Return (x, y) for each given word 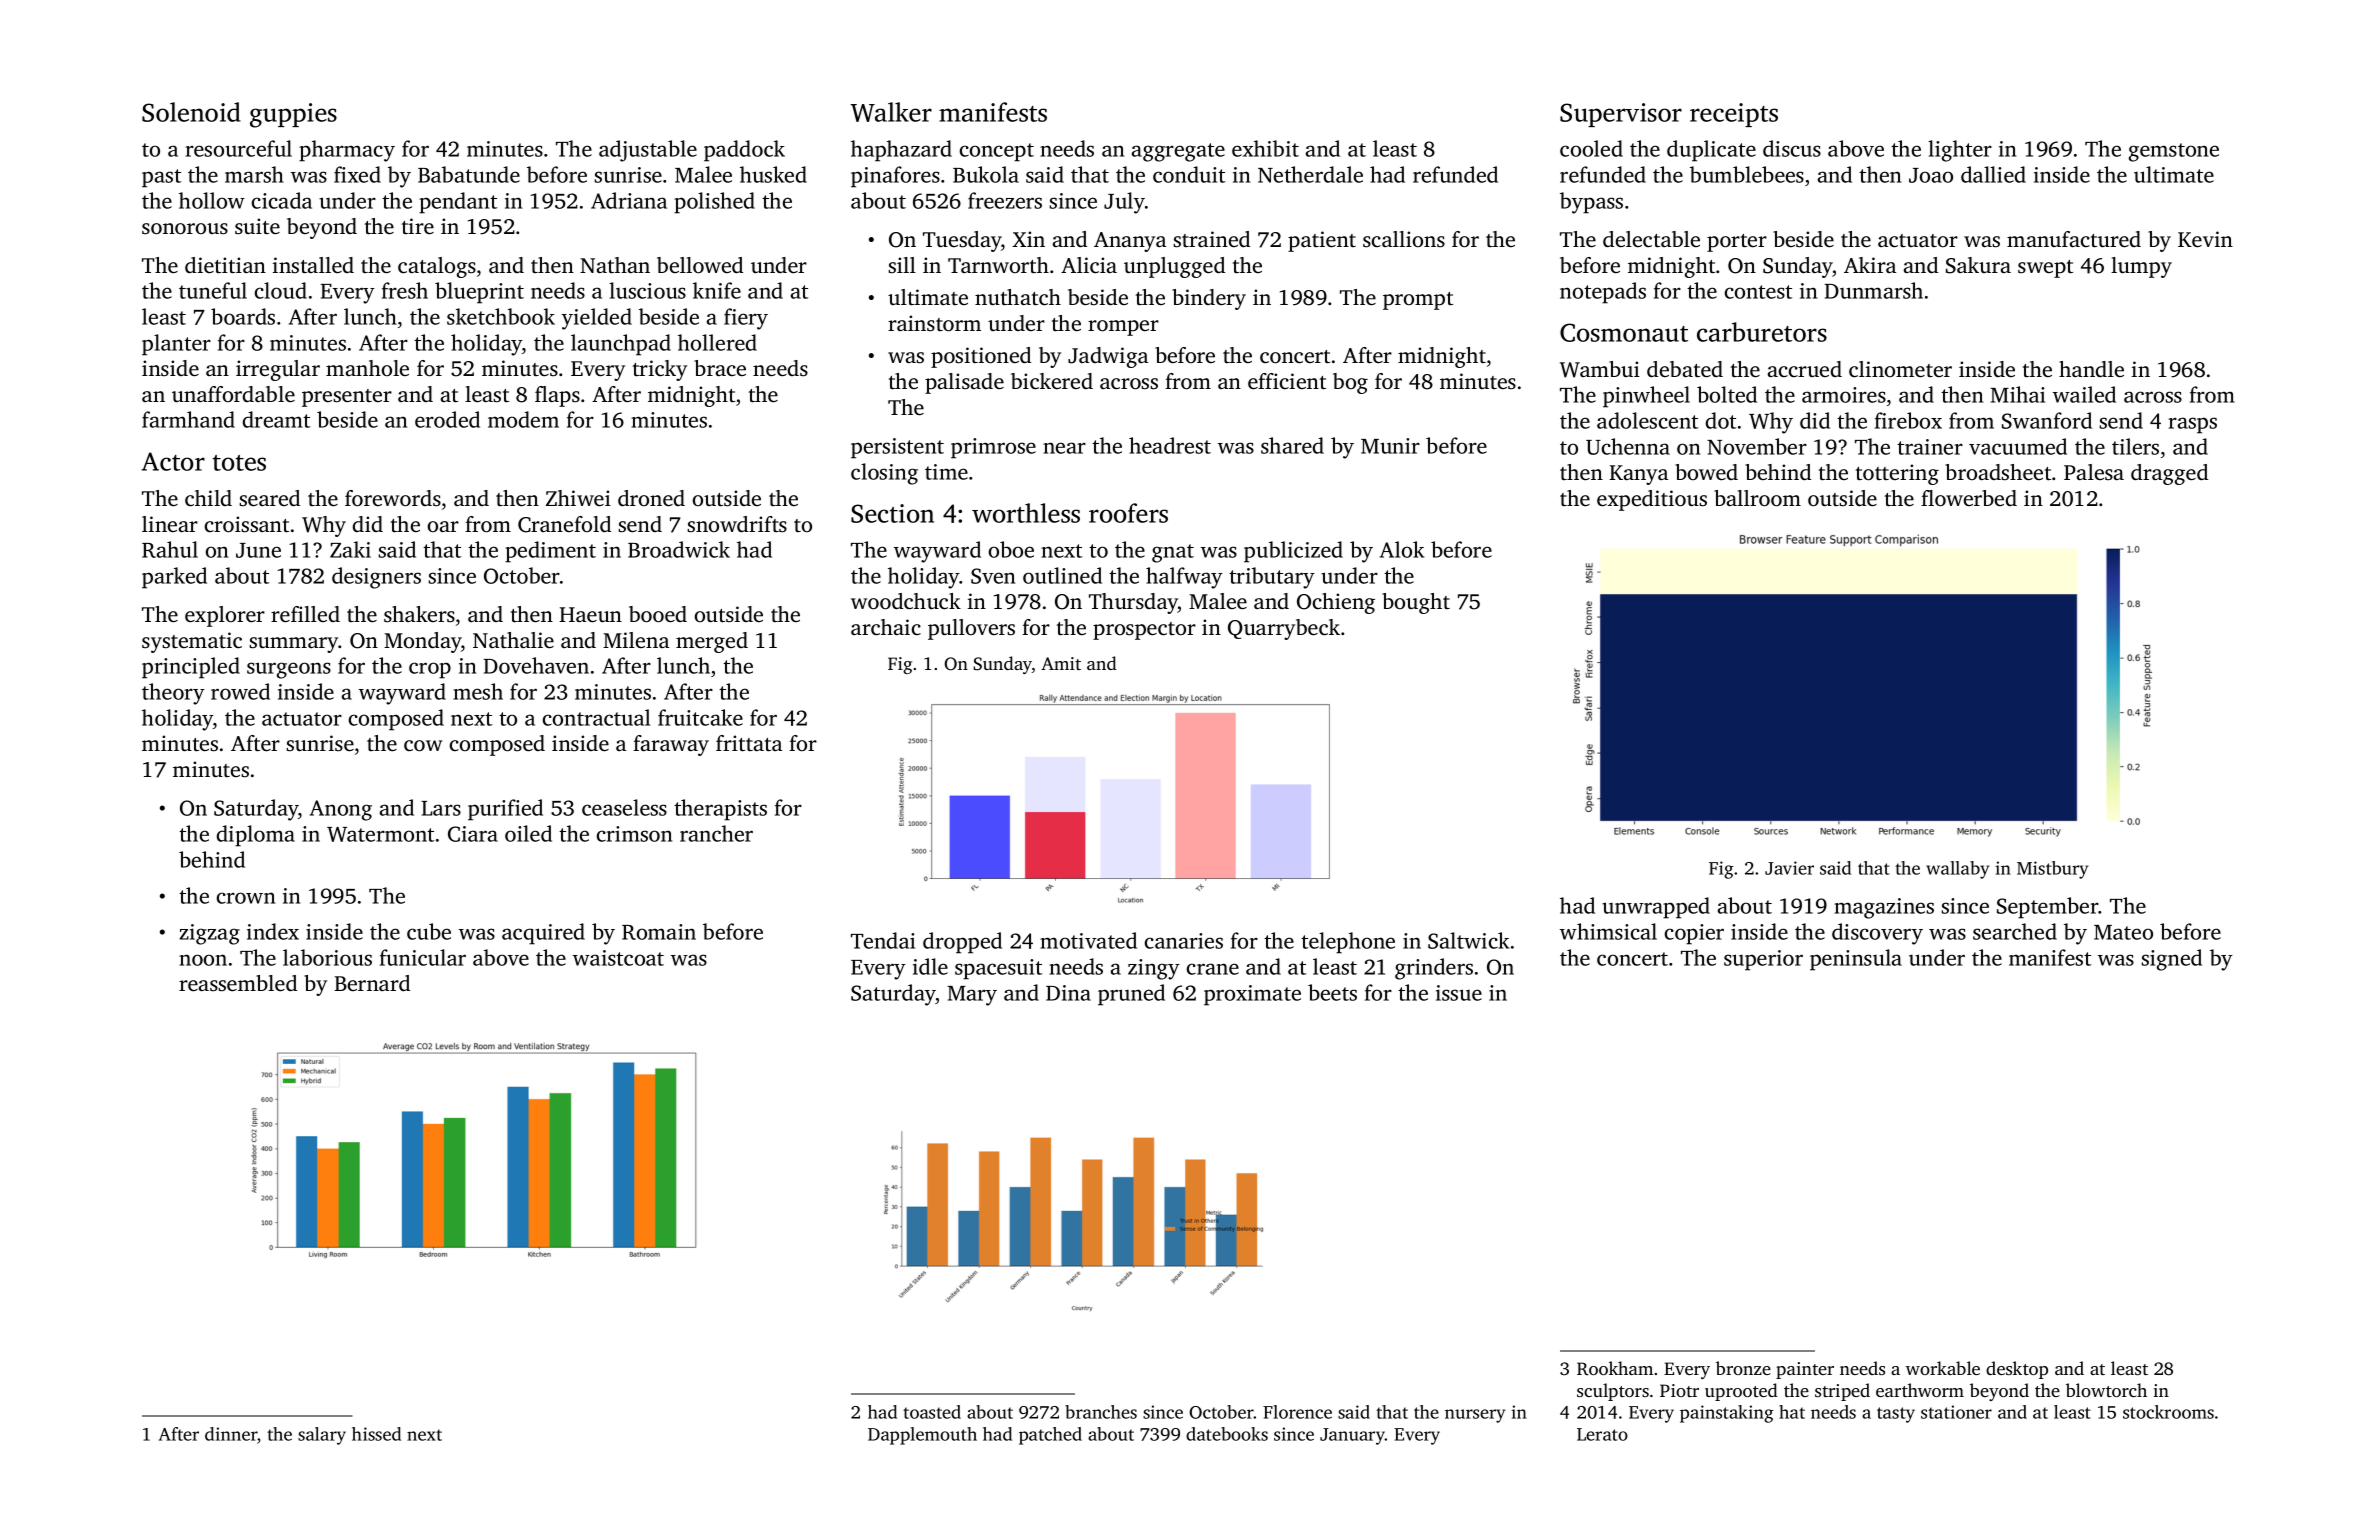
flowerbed (1969, 498)
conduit (1189, 174)
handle (2091, 369)
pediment (550, 552)
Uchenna (1628, 446)
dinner (231, 1434)
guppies (293, 115)
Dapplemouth (922, 1436)
